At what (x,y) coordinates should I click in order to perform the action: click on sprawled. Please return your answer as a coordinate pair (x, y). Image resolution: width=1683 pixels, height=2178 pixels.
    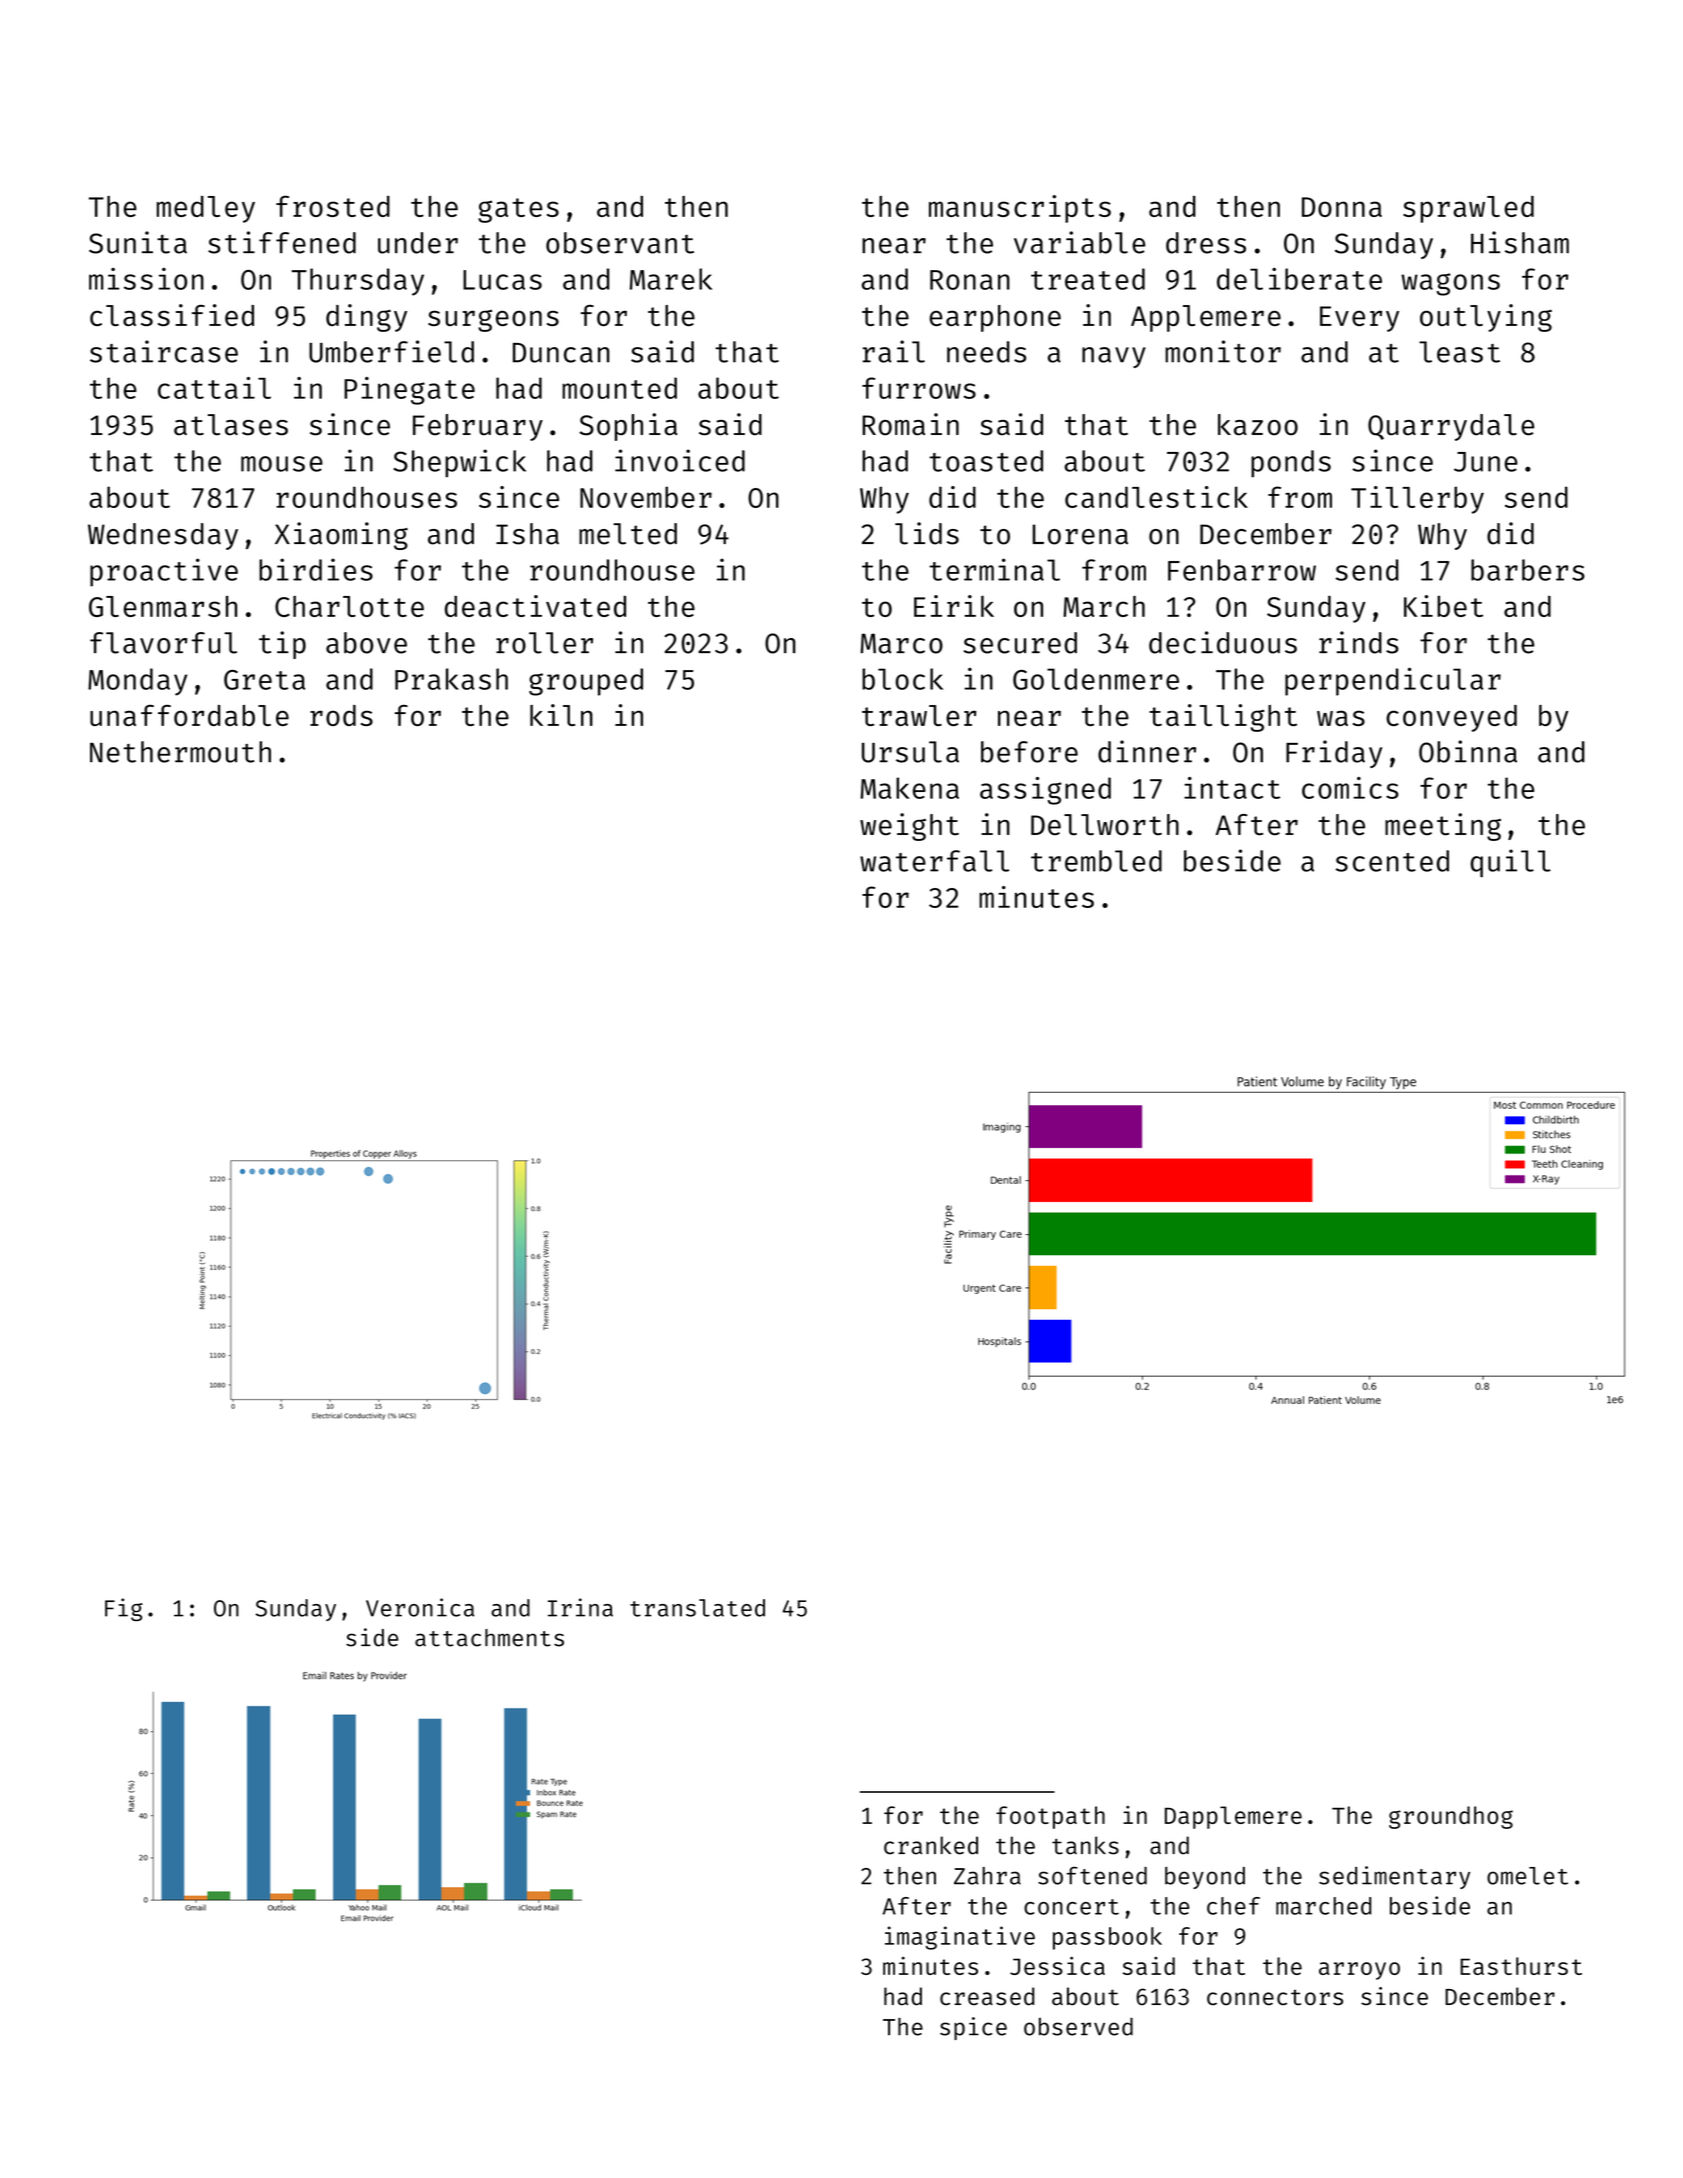
    Looking at the image, I should click on (1468, 209).
